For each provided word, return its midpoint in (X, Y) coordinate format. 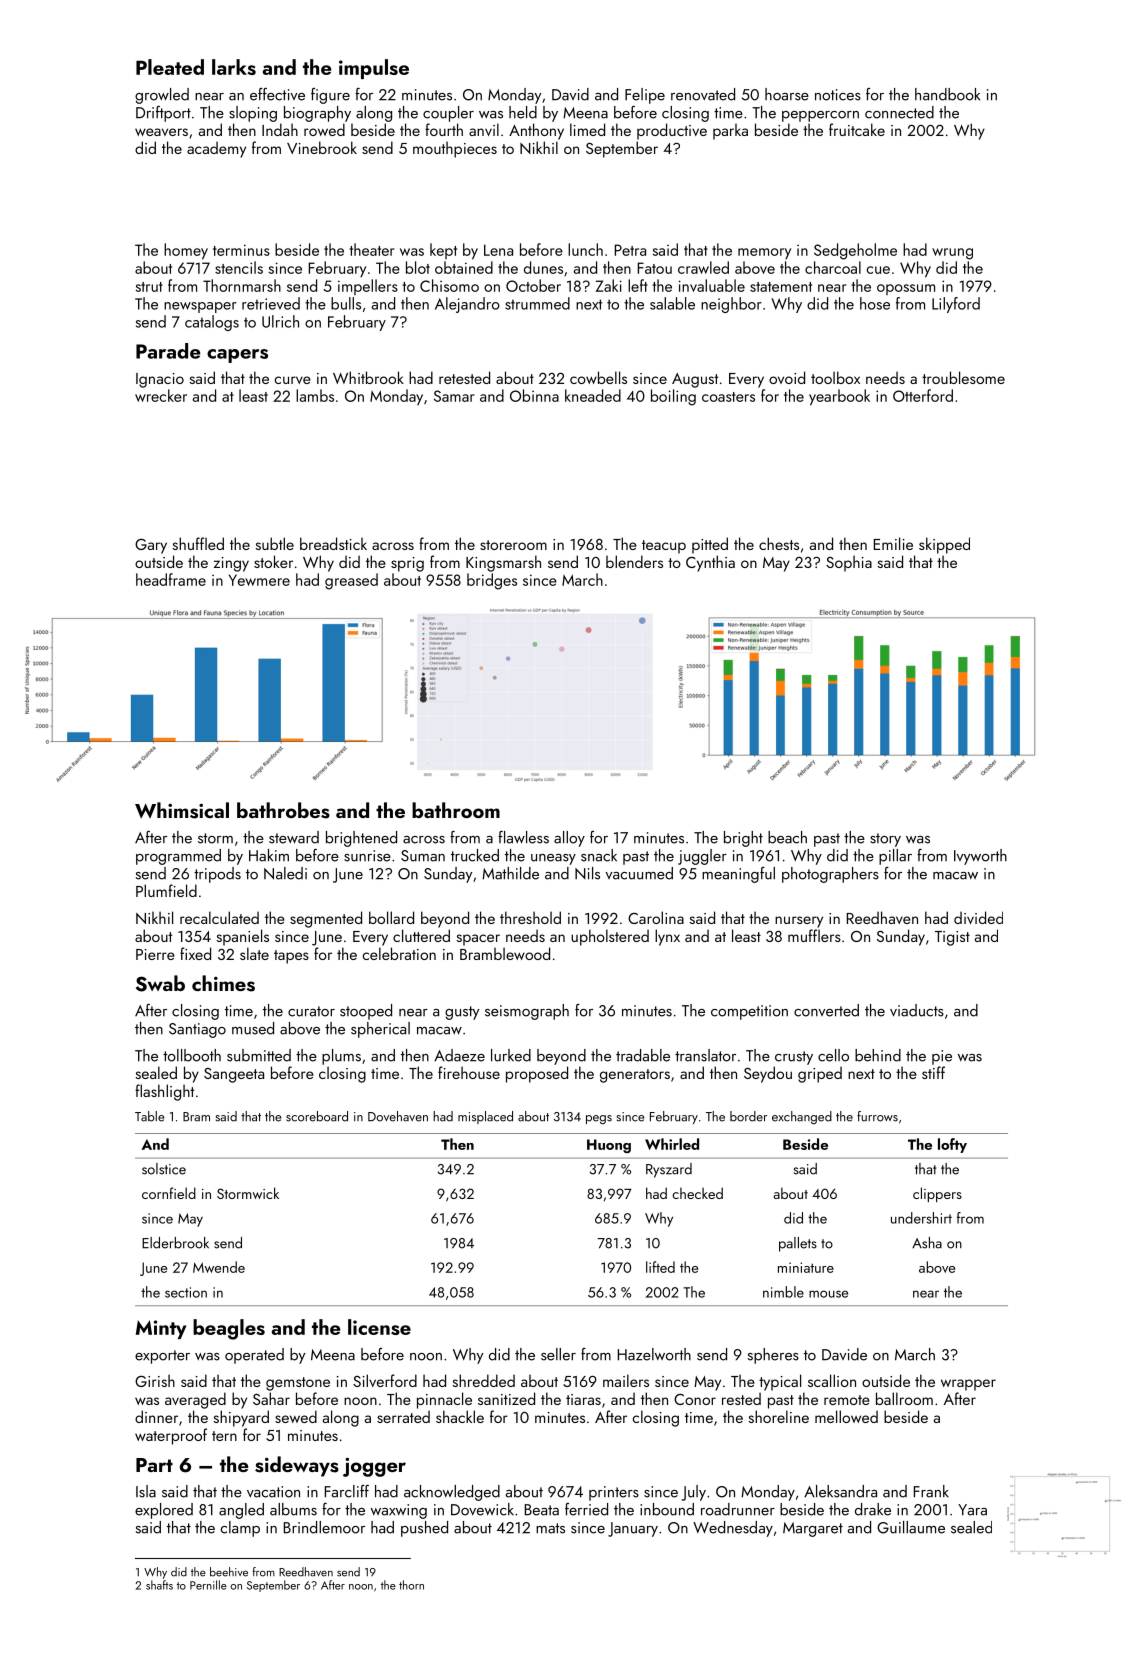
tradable (643, 1055)
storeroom (513, 545)
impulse (374, 69)
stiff (933, 1072)
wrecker (161, 395)
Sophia (849, 563)
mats (550, 1528)
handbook (947, 94)
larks (234, 67)
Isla (146, 1491)
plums (341, 1057)
